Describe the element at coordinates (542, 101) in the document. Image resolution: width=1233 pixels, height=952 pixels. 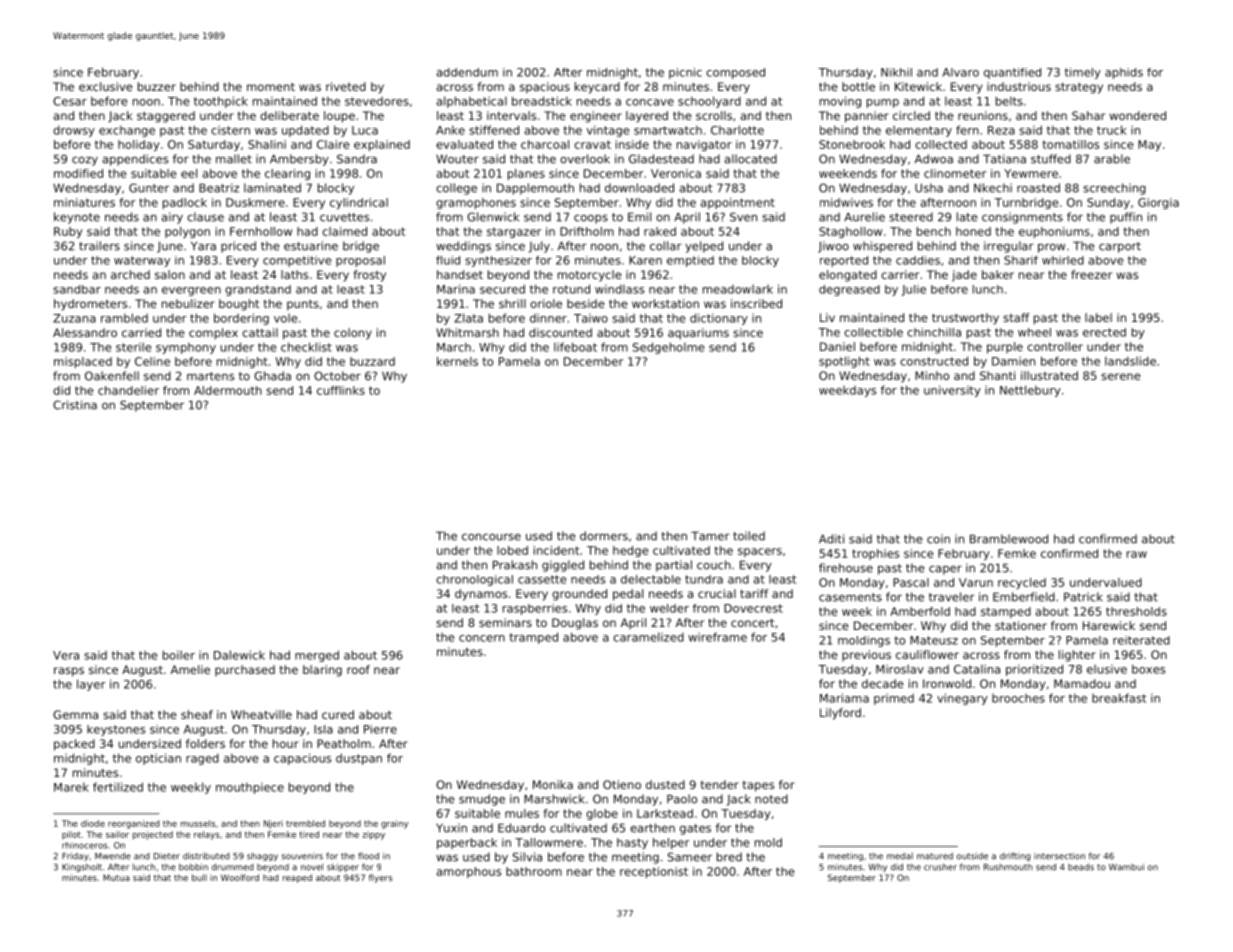
I see `breadstick` at that location.
